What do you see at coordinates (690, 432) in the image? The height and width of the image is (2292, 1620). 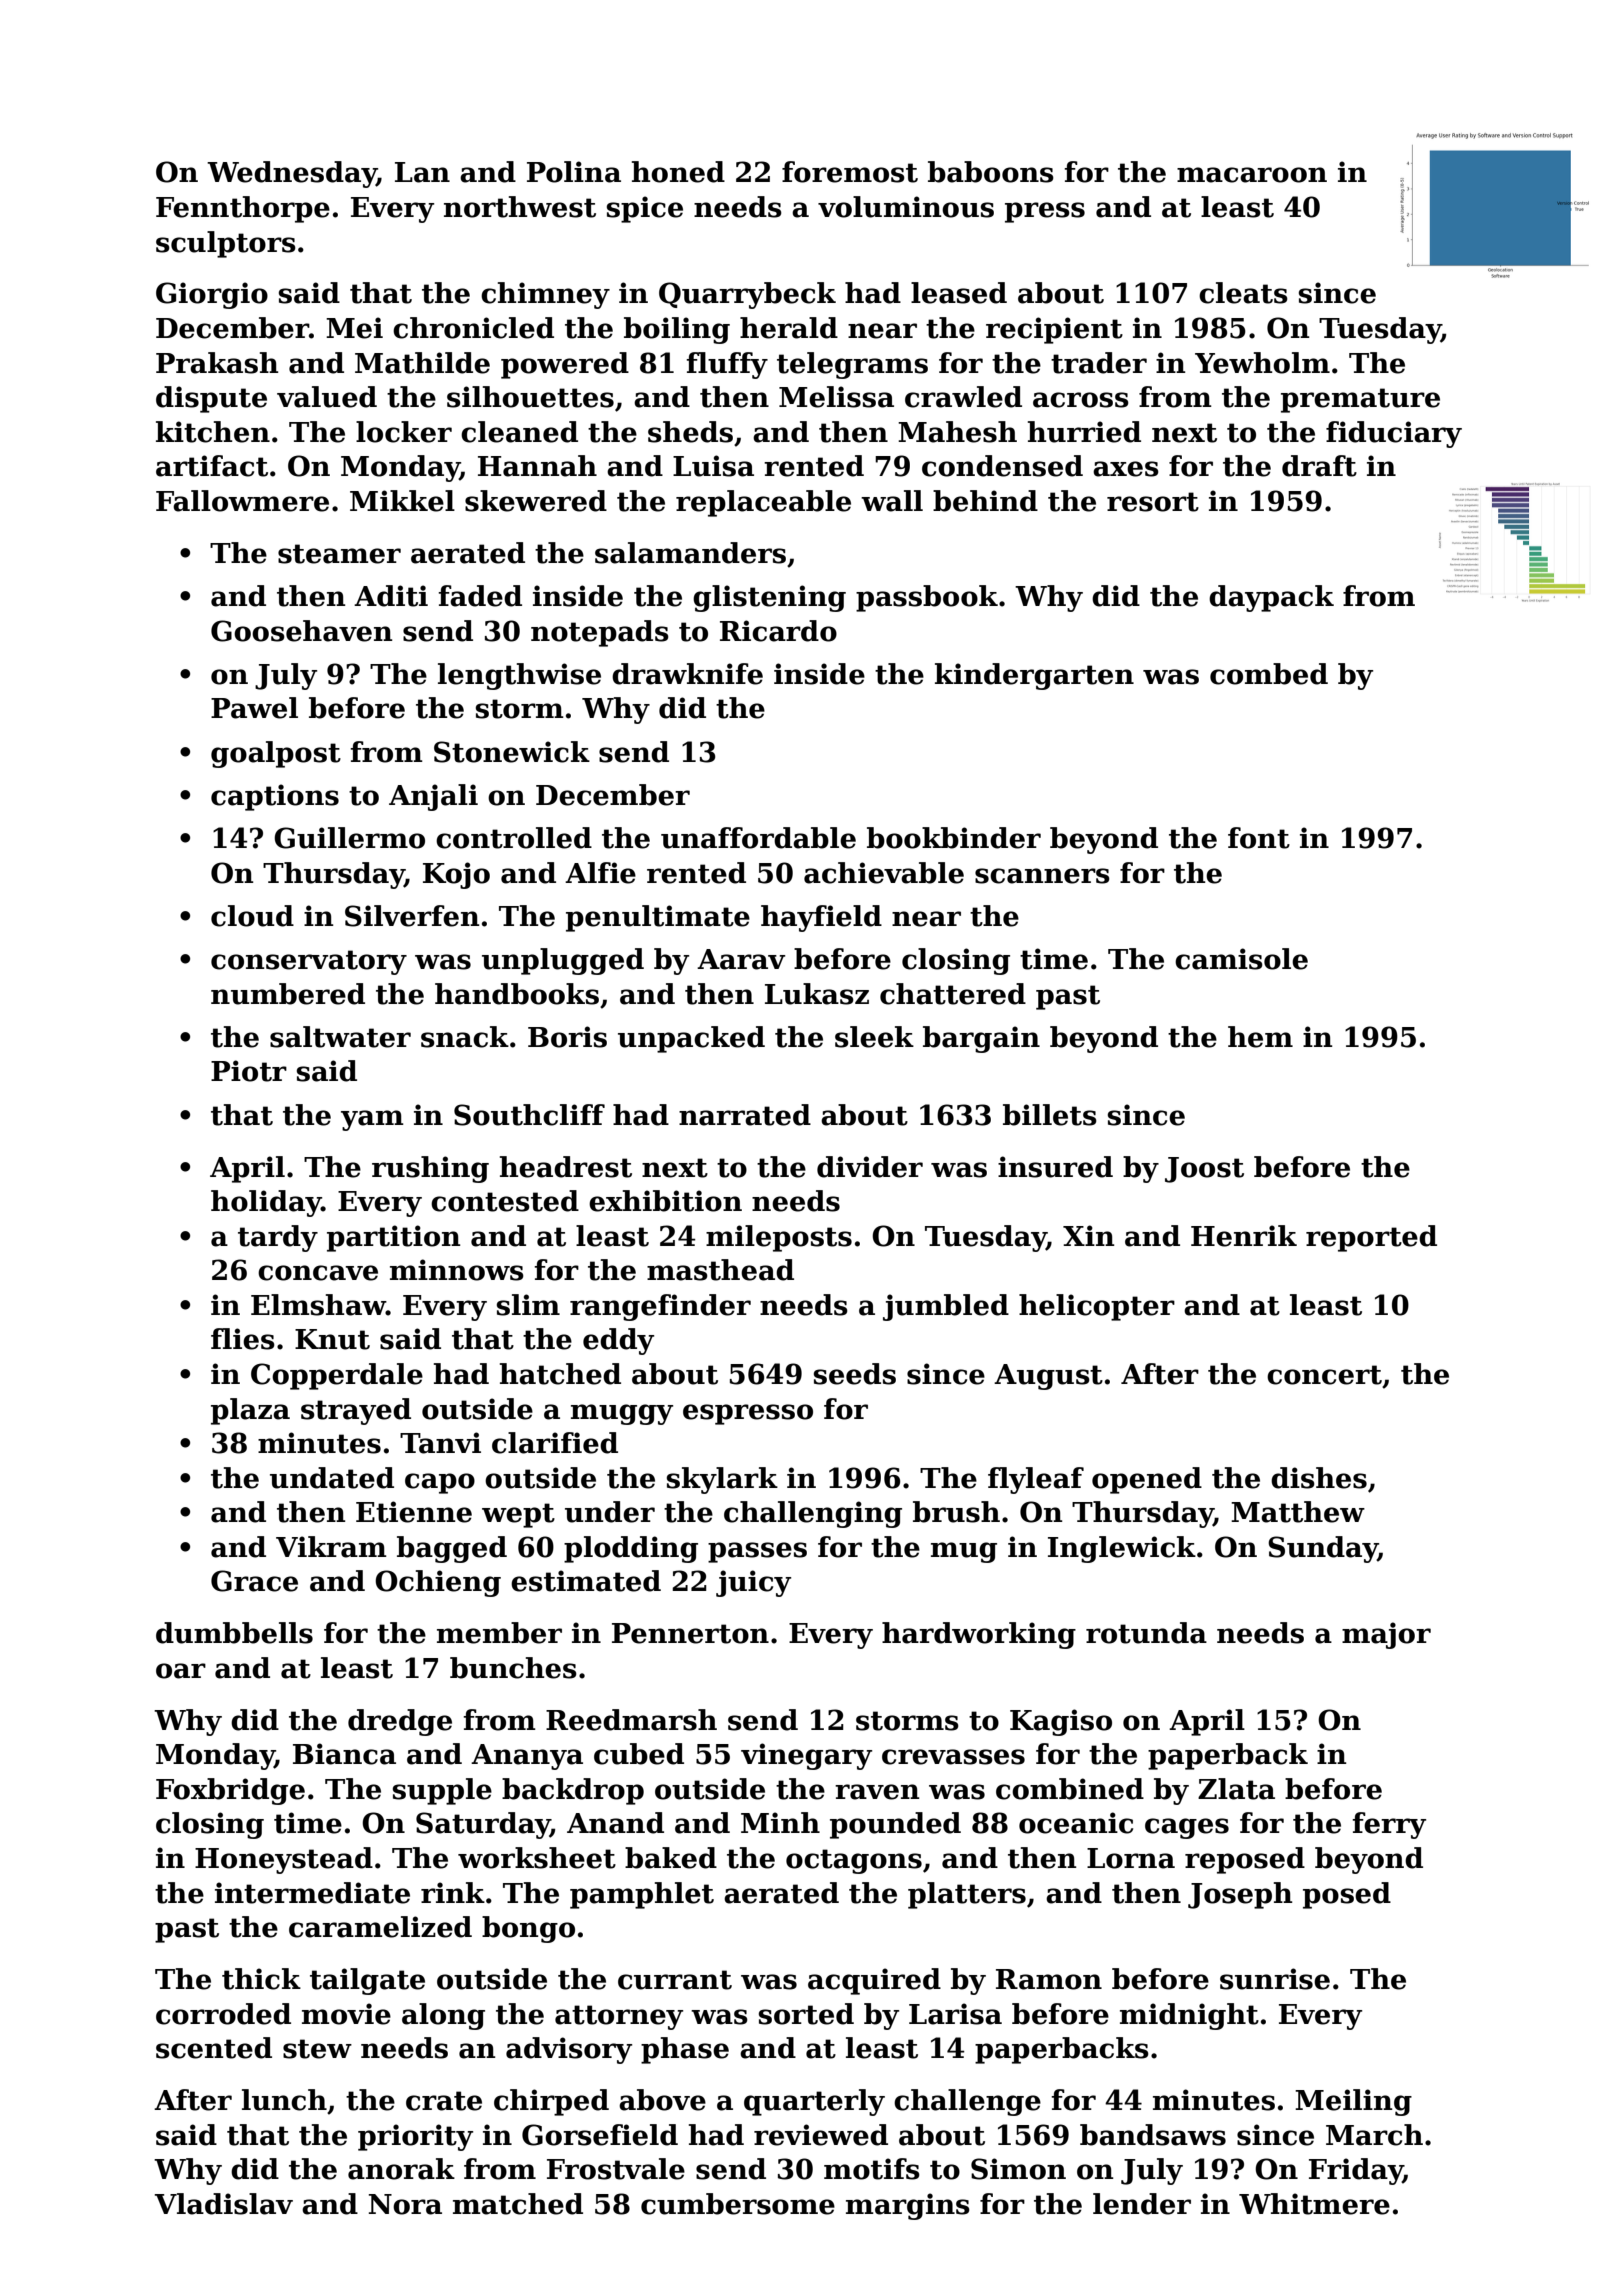 I see `sheds` at bounding box center [690, 432].
